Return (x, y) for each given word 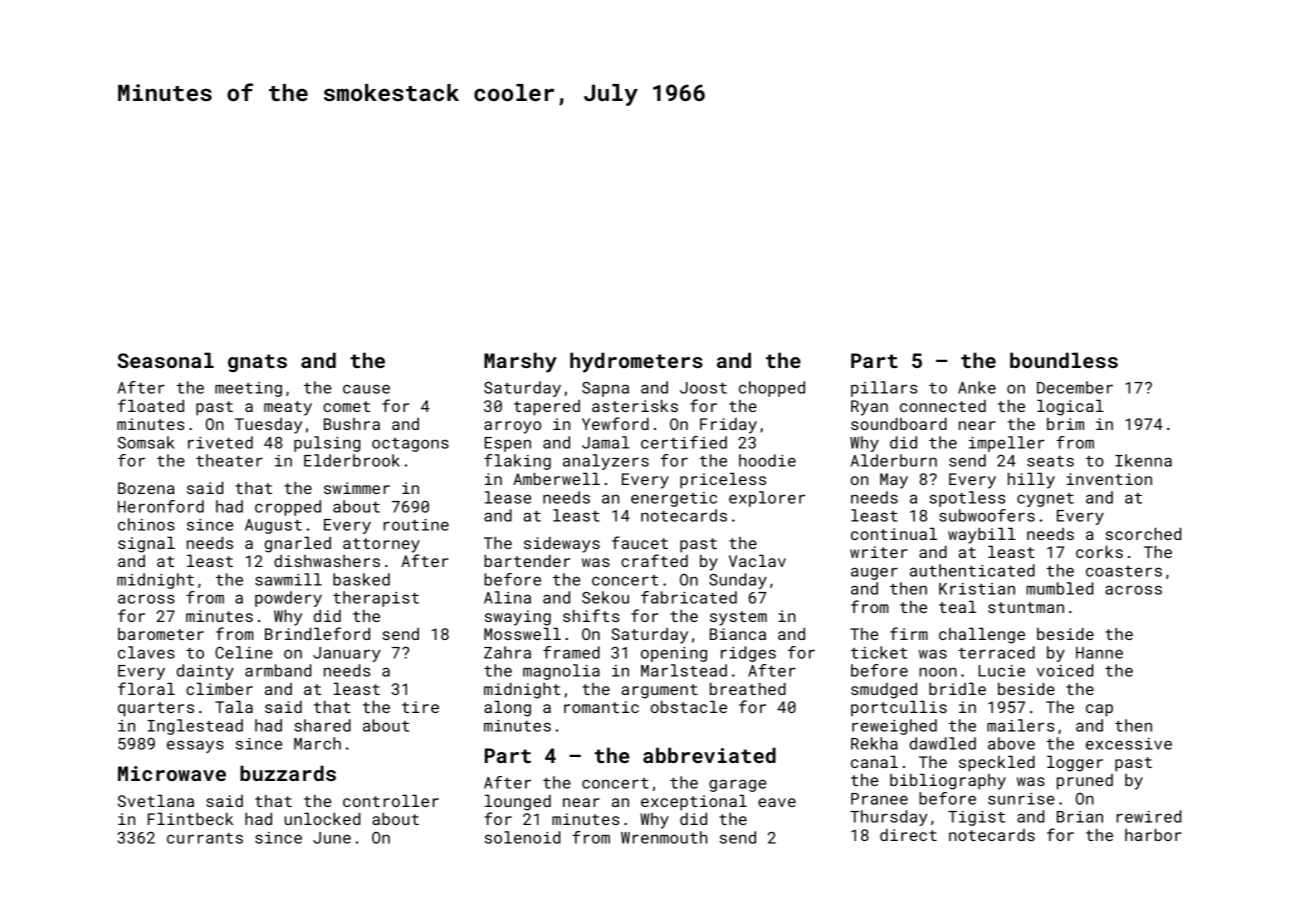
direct (908, 835)
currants (205, 838)
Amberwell (556, 479)
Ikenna (1143, 460)
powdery (288, 599)
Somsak (146, 442)
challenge (982, 636)
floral (146, 688)
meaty (288, 408)
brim (1065, 424)
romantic (601, 707)
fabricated (689, 597)
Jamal (606, 442)
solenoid (522, 837)
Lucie (1001, 671)
